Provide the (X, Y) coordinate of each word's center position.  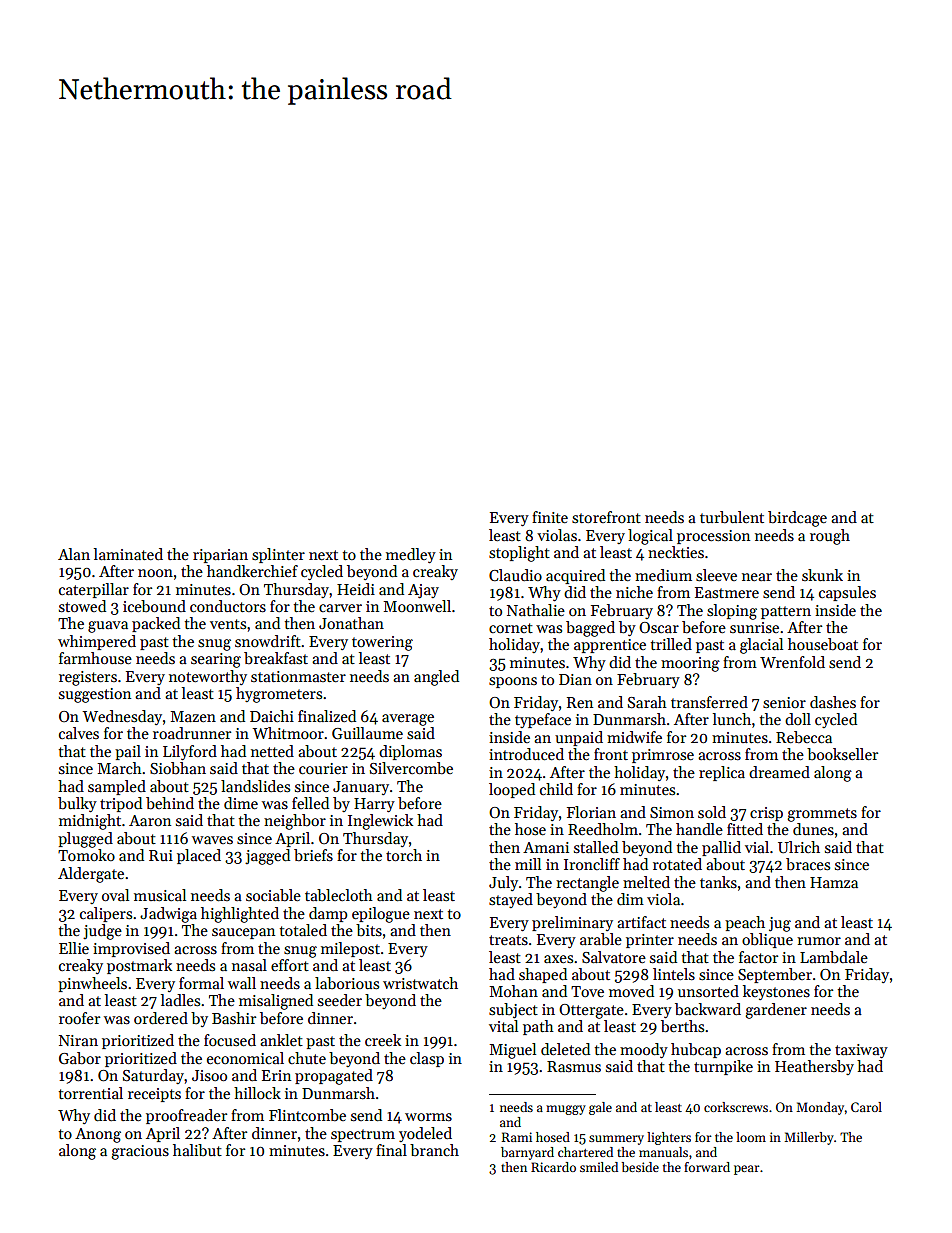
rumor (819, 941)
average (408, 720)
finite (550, 517)
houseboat (823, 644)
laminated (128, 554)
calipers (106, 914)
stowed (82, 606)
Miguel (512, 1051)
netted (272, 751)
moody (644, 1050)
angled (436, 678)
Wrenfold (792, 662)
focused (230, 1040)
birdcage (797, 519)
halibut (197, 1150)
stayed (511, 900)
